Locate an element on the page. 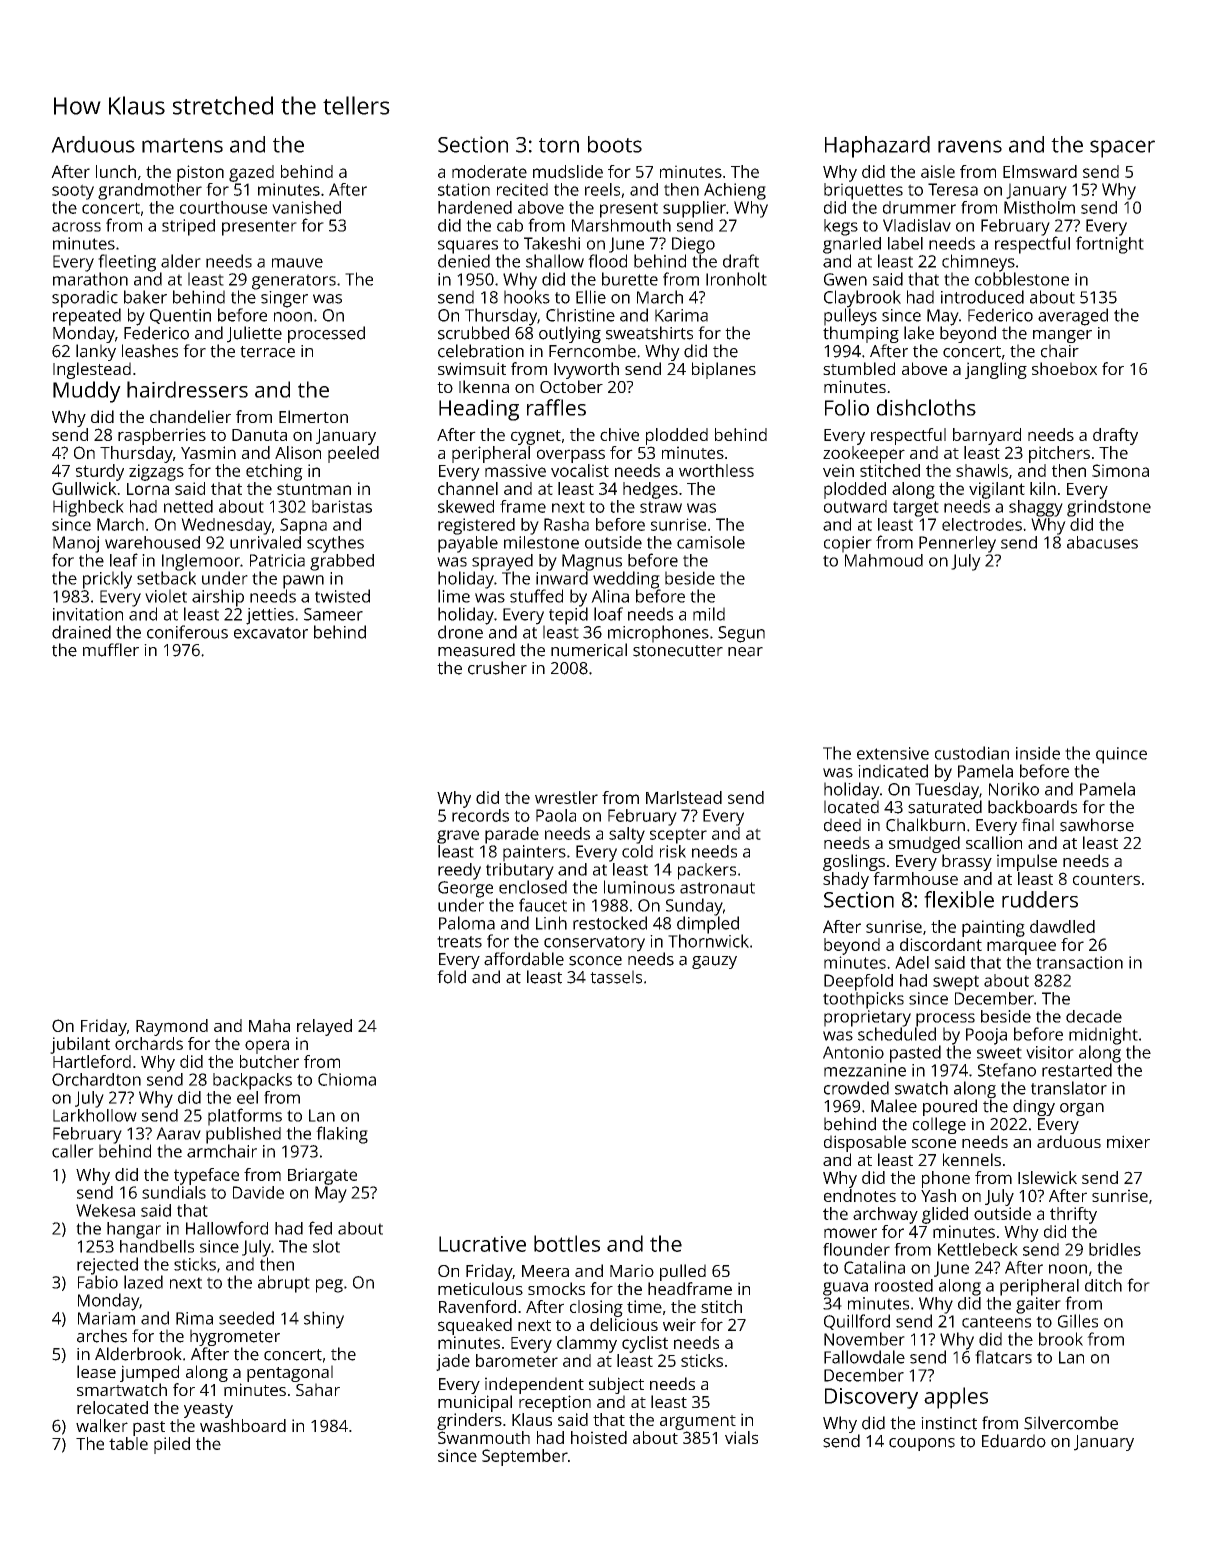 The image size is (1207, 1562). extensive is located at coordinates (893, 753).
